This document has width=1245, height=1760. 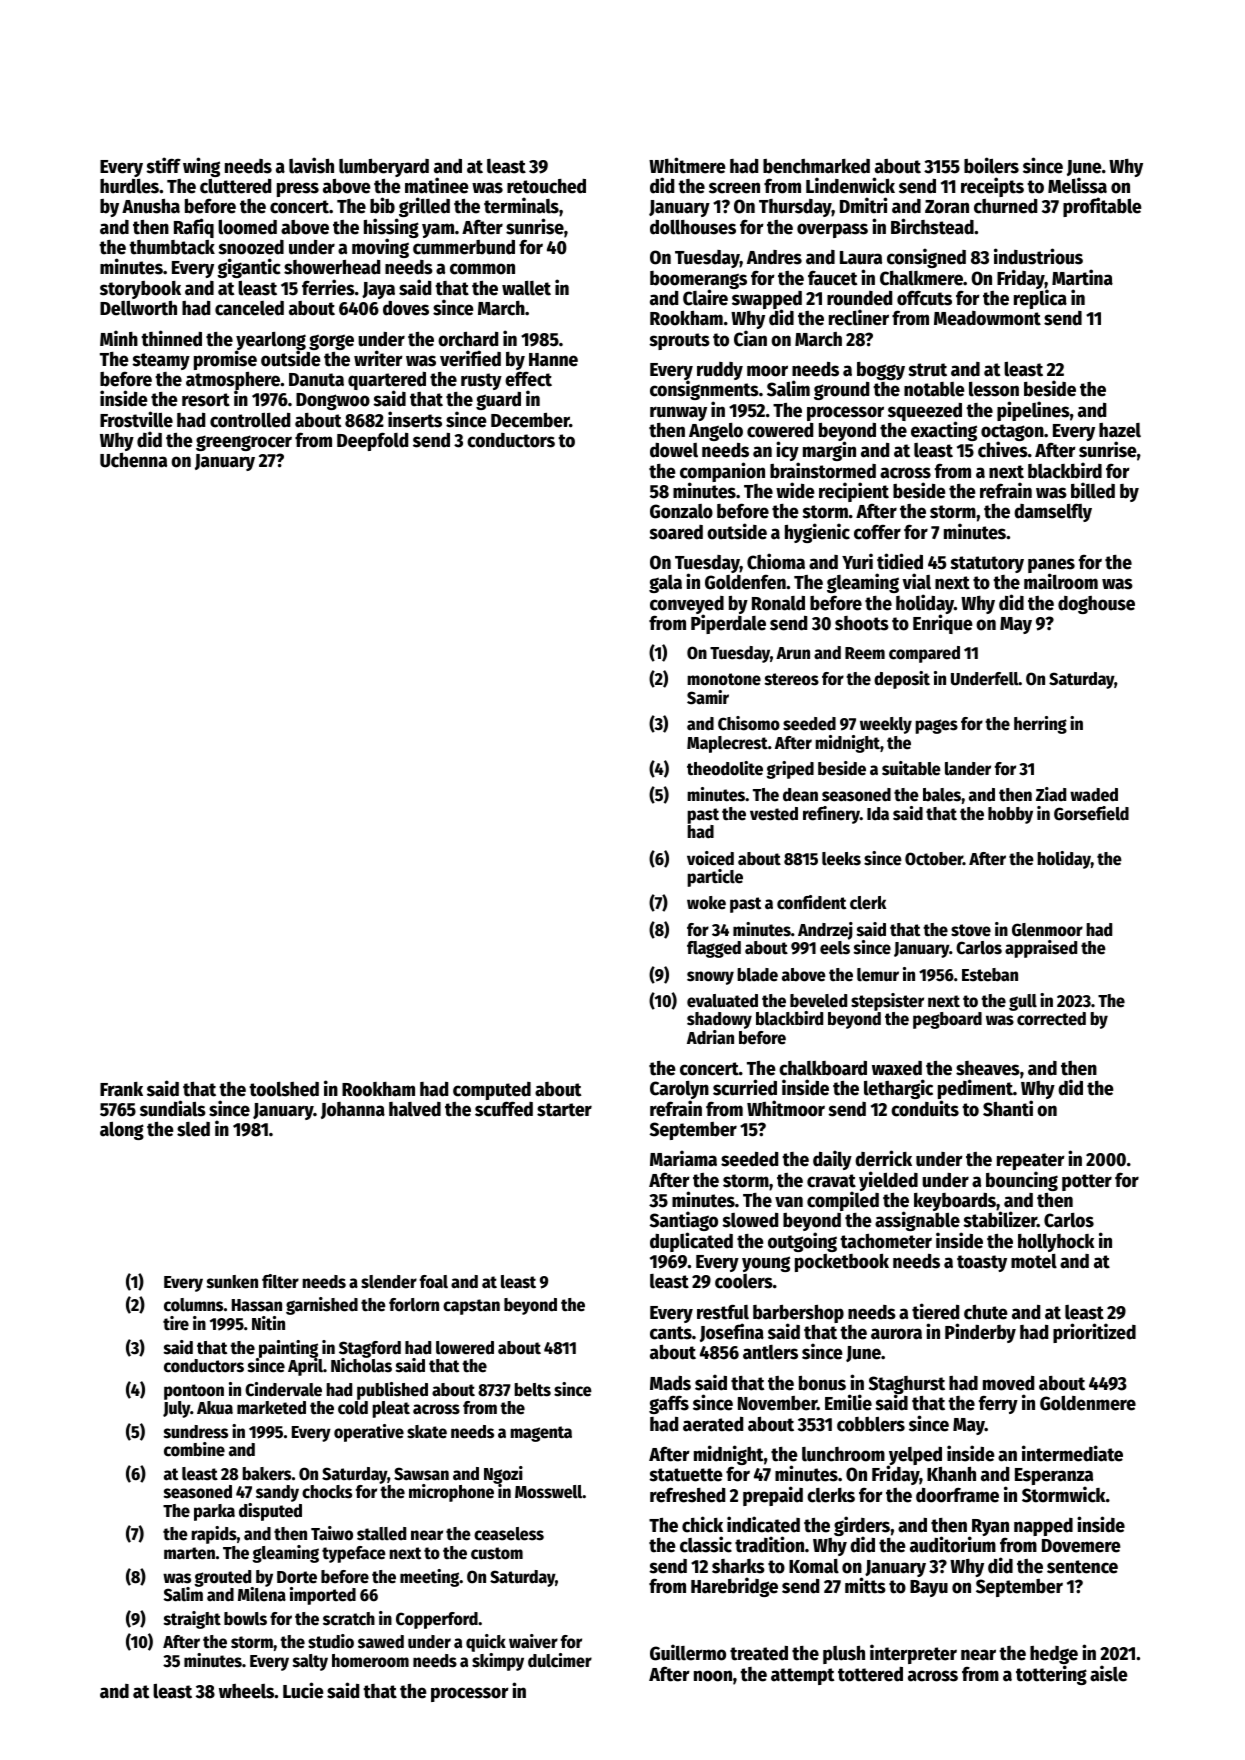 I want to click on marten, so click(x=189, y=1553).
